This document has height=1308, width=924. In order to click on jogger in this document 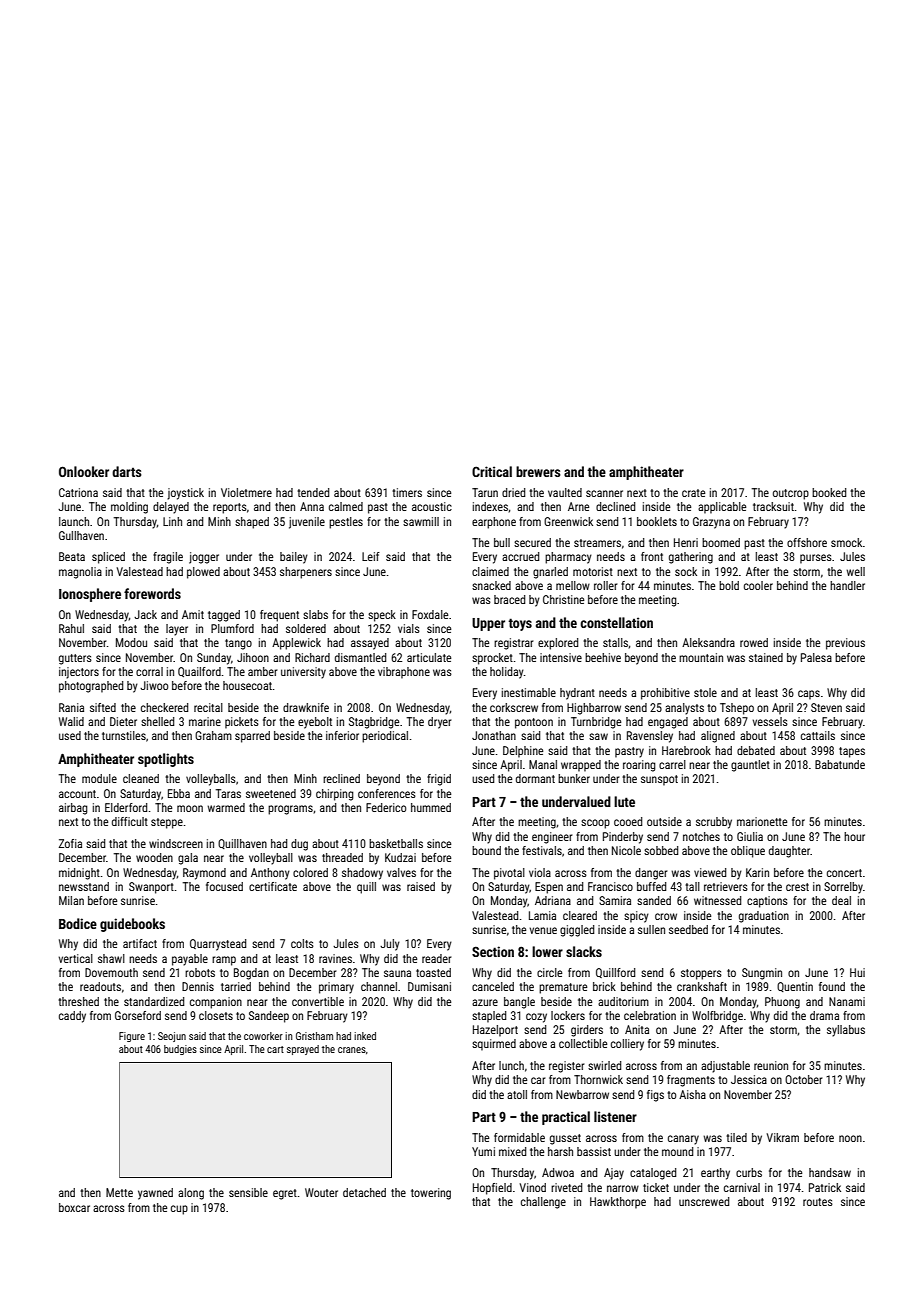, I will do `click(204, 558)`.
